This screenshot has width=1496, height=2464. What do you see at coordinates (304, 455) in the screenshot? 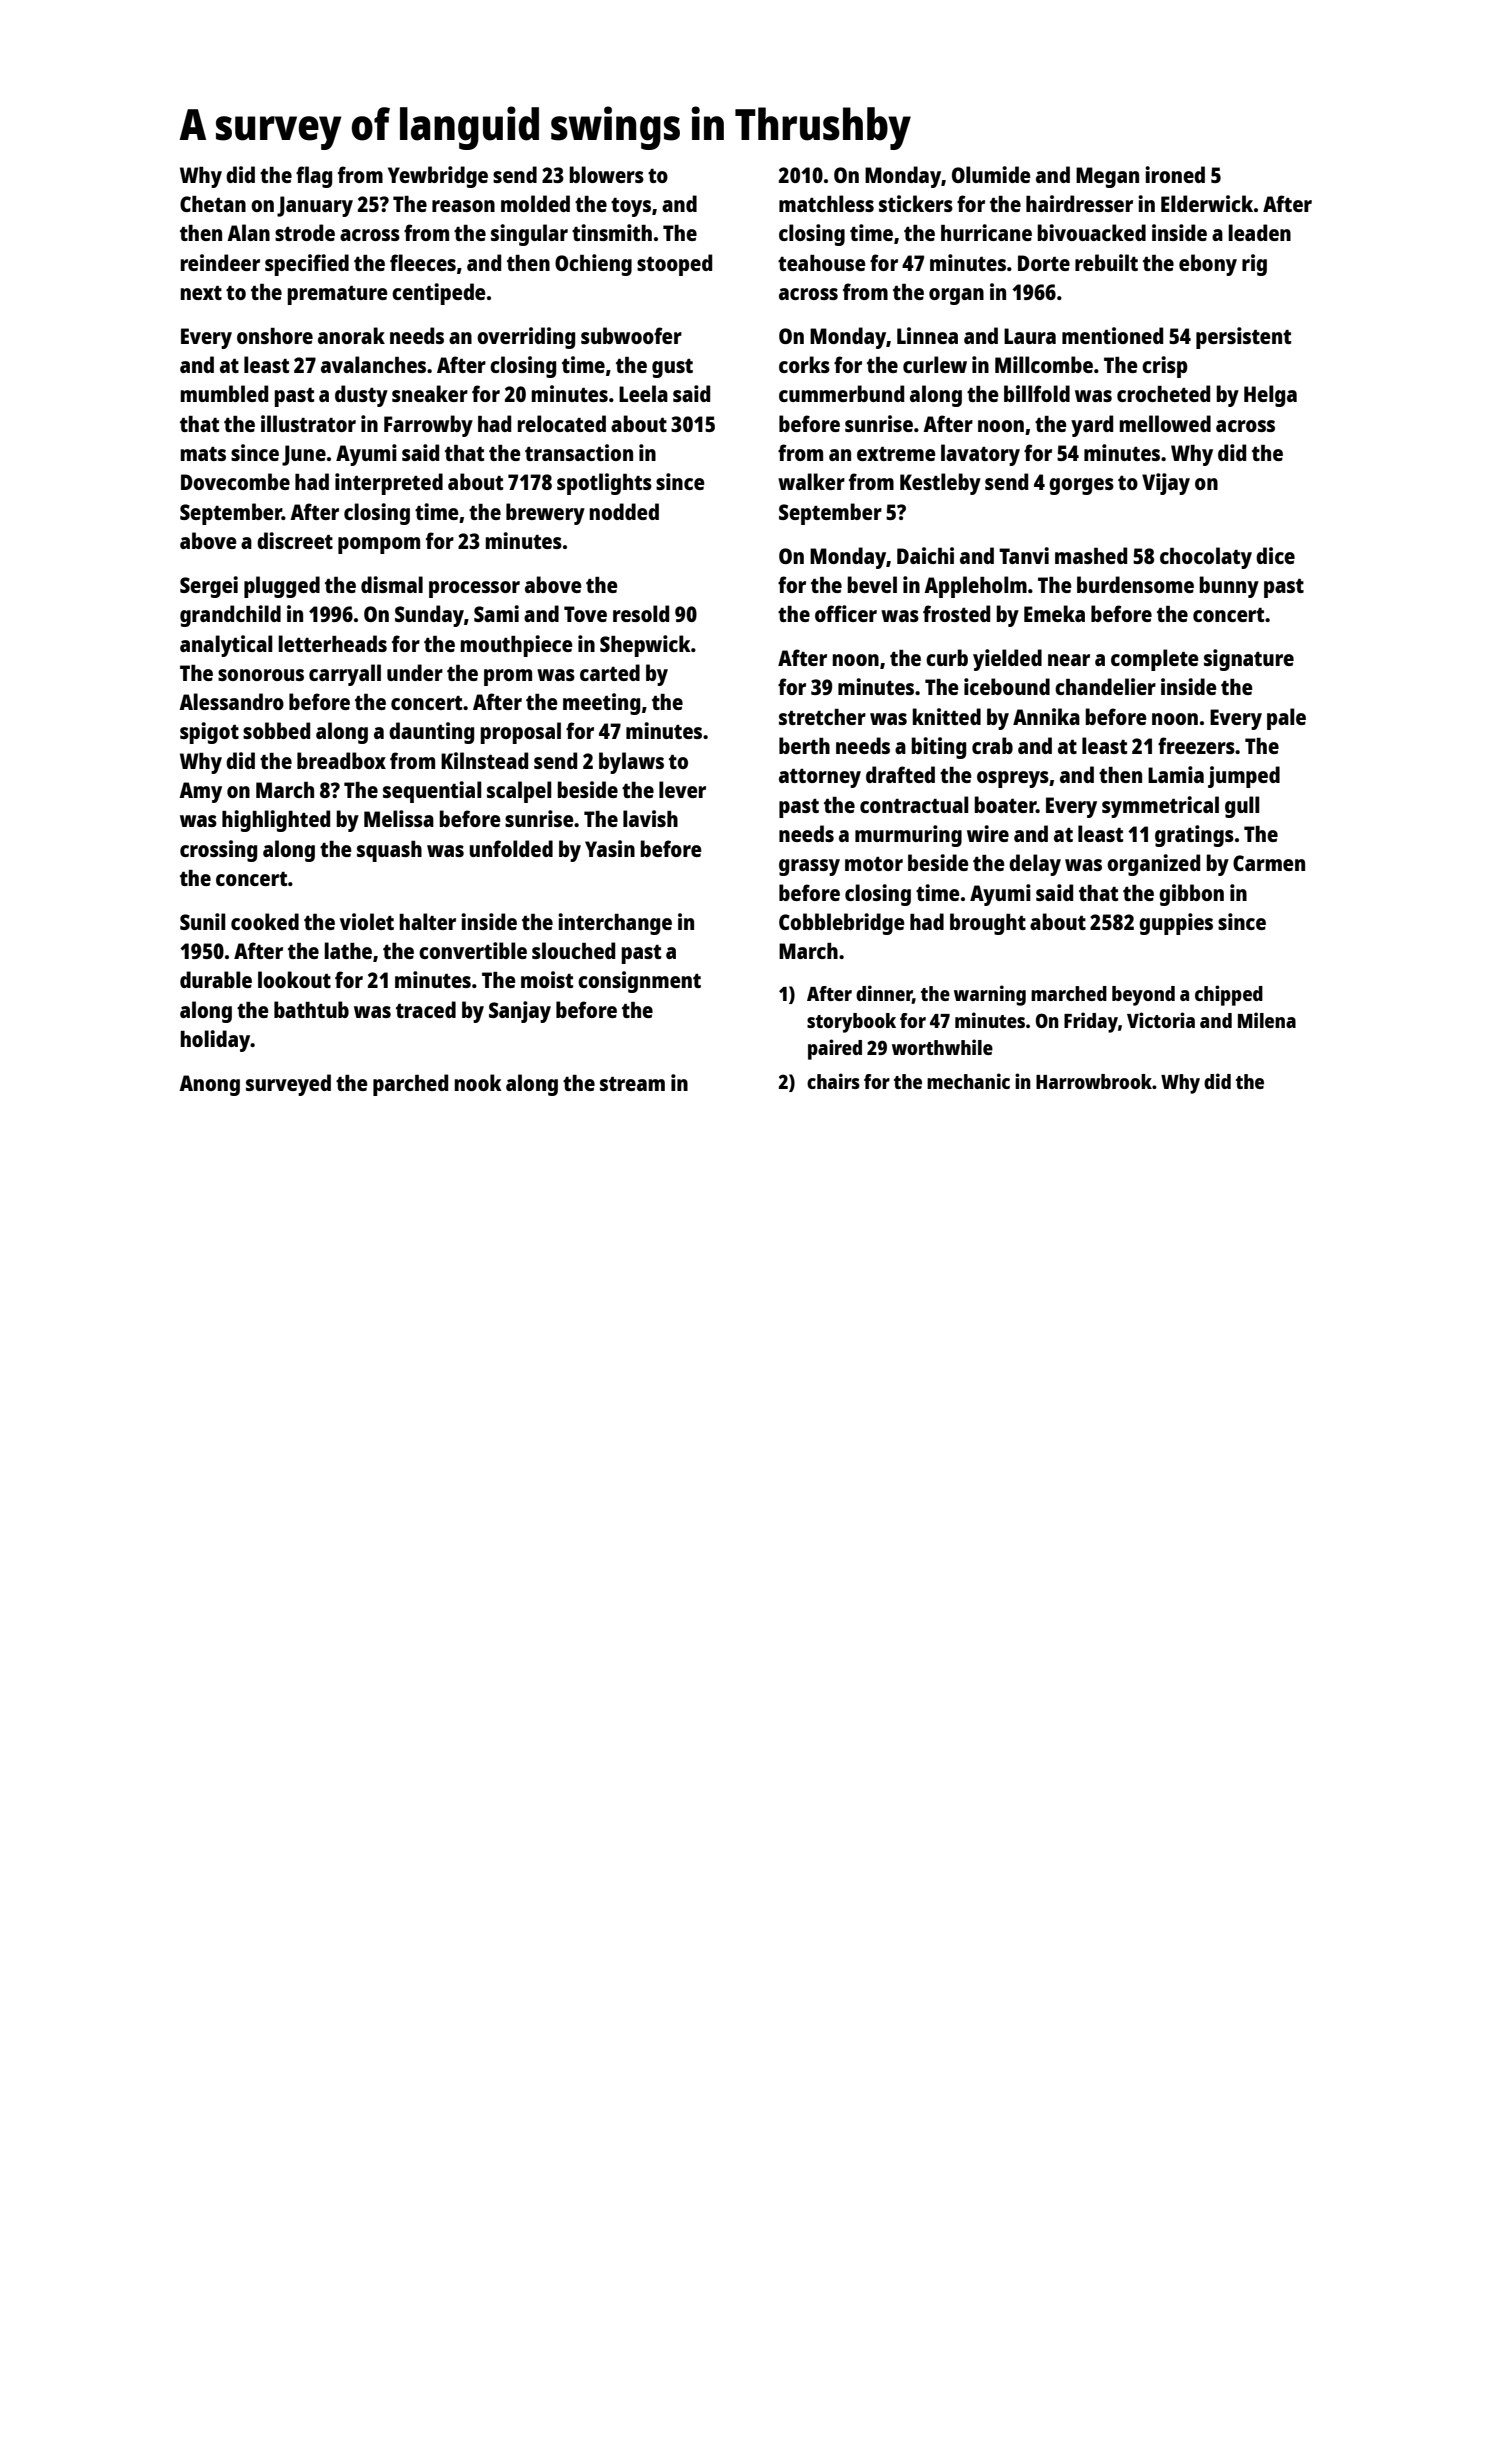
I see `June` at bounding box center [304, 455].
